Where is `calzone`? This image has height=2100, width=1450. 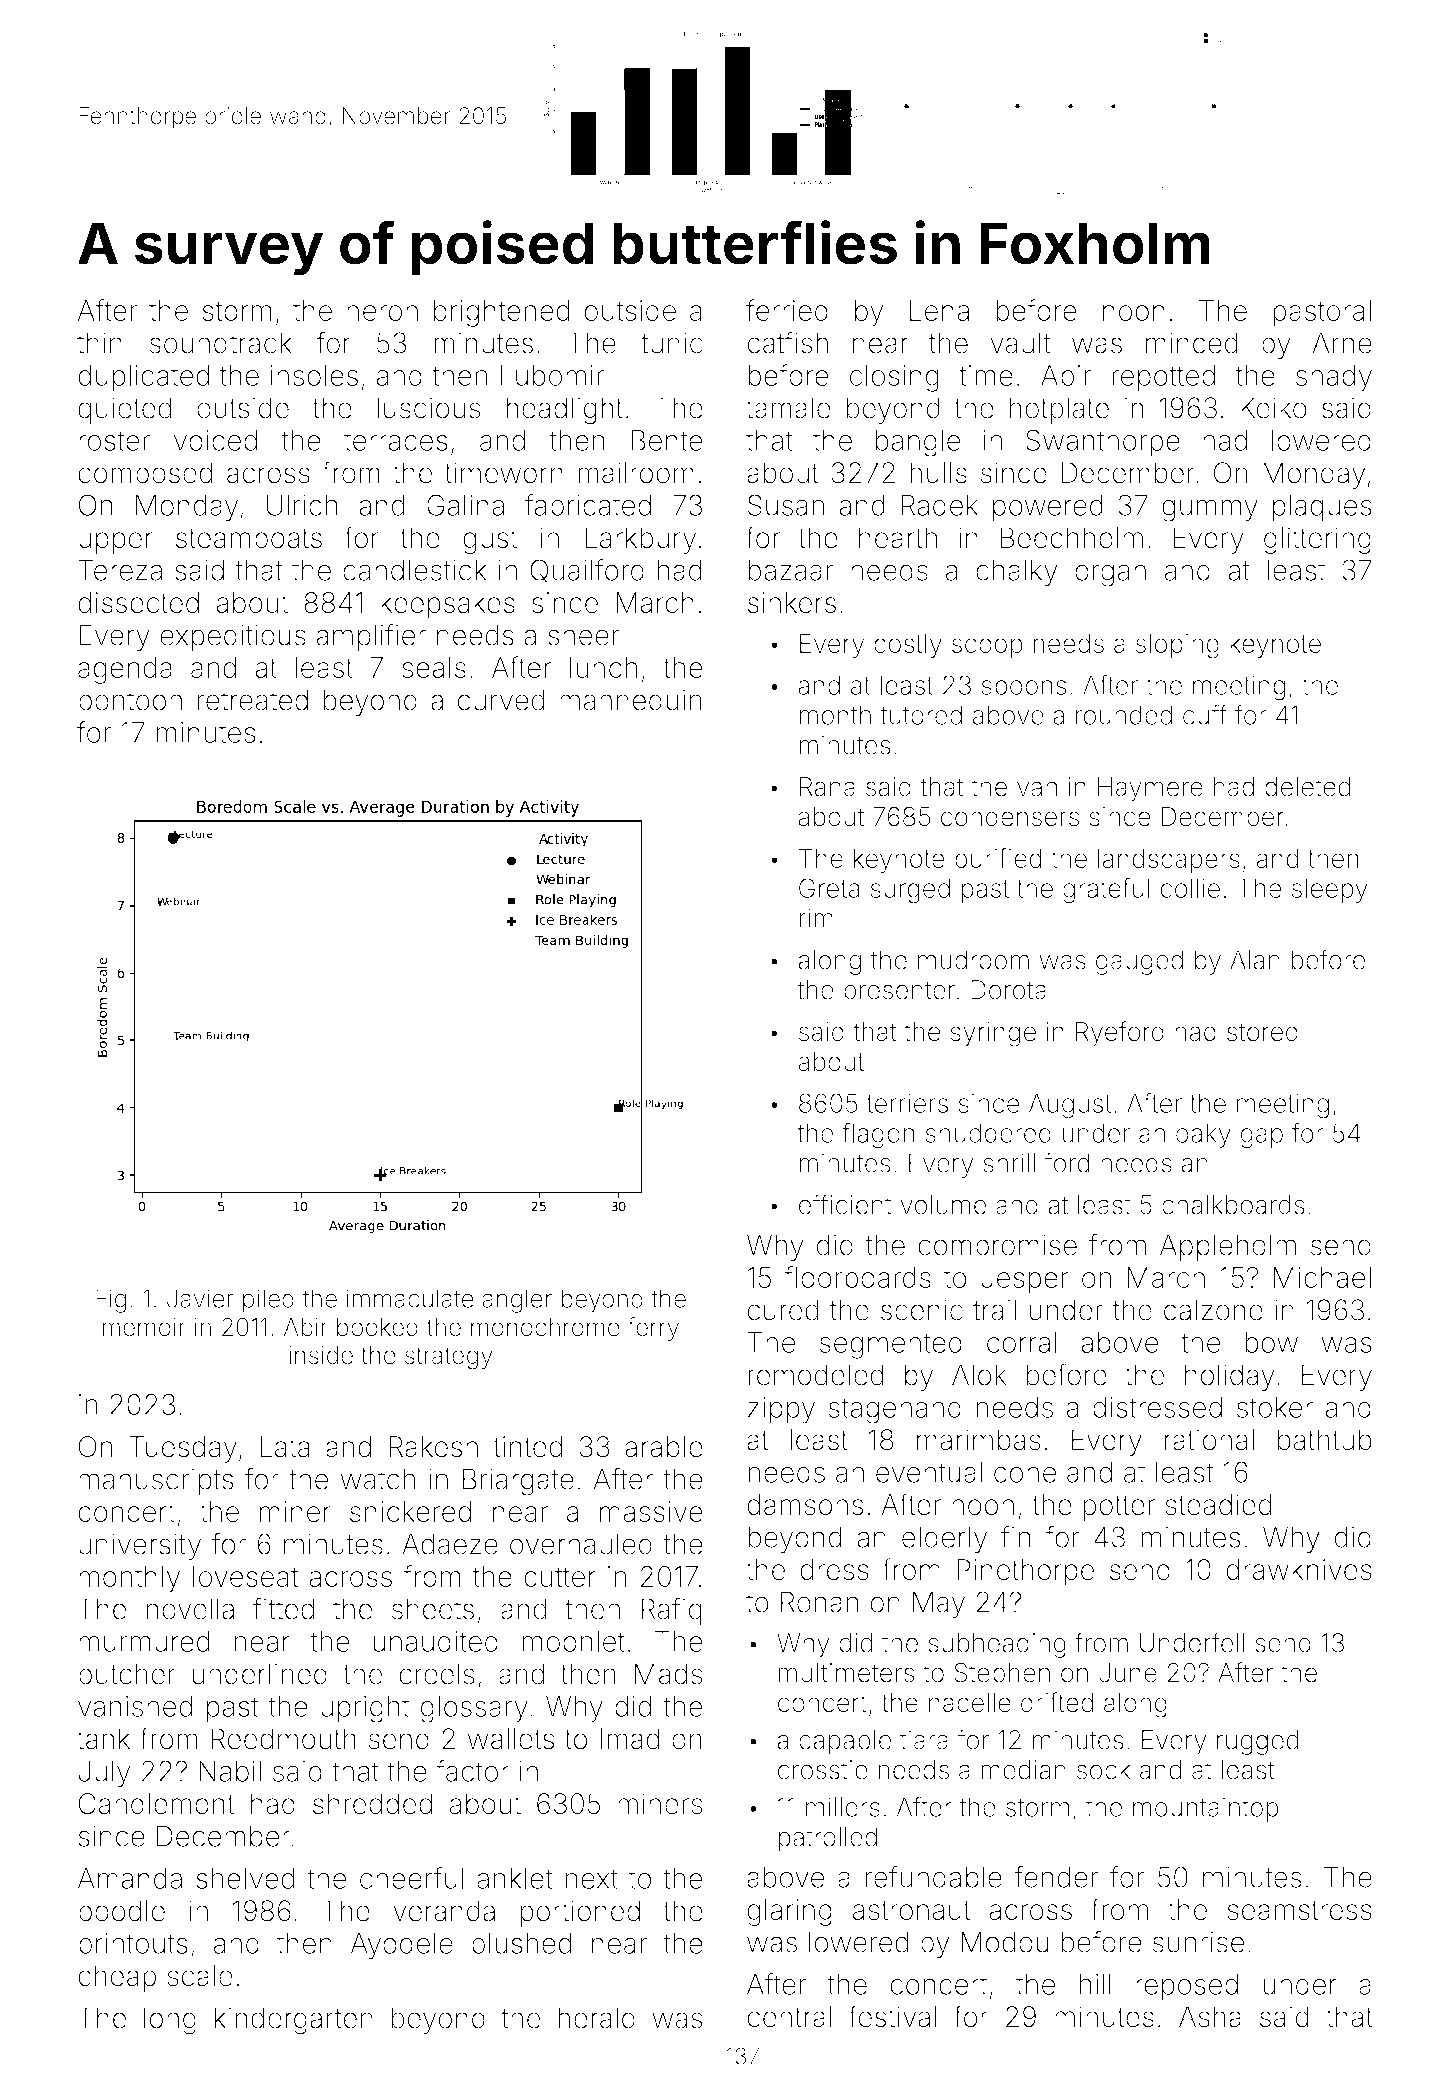
calzone is located at coordinates (1213, 1310).
